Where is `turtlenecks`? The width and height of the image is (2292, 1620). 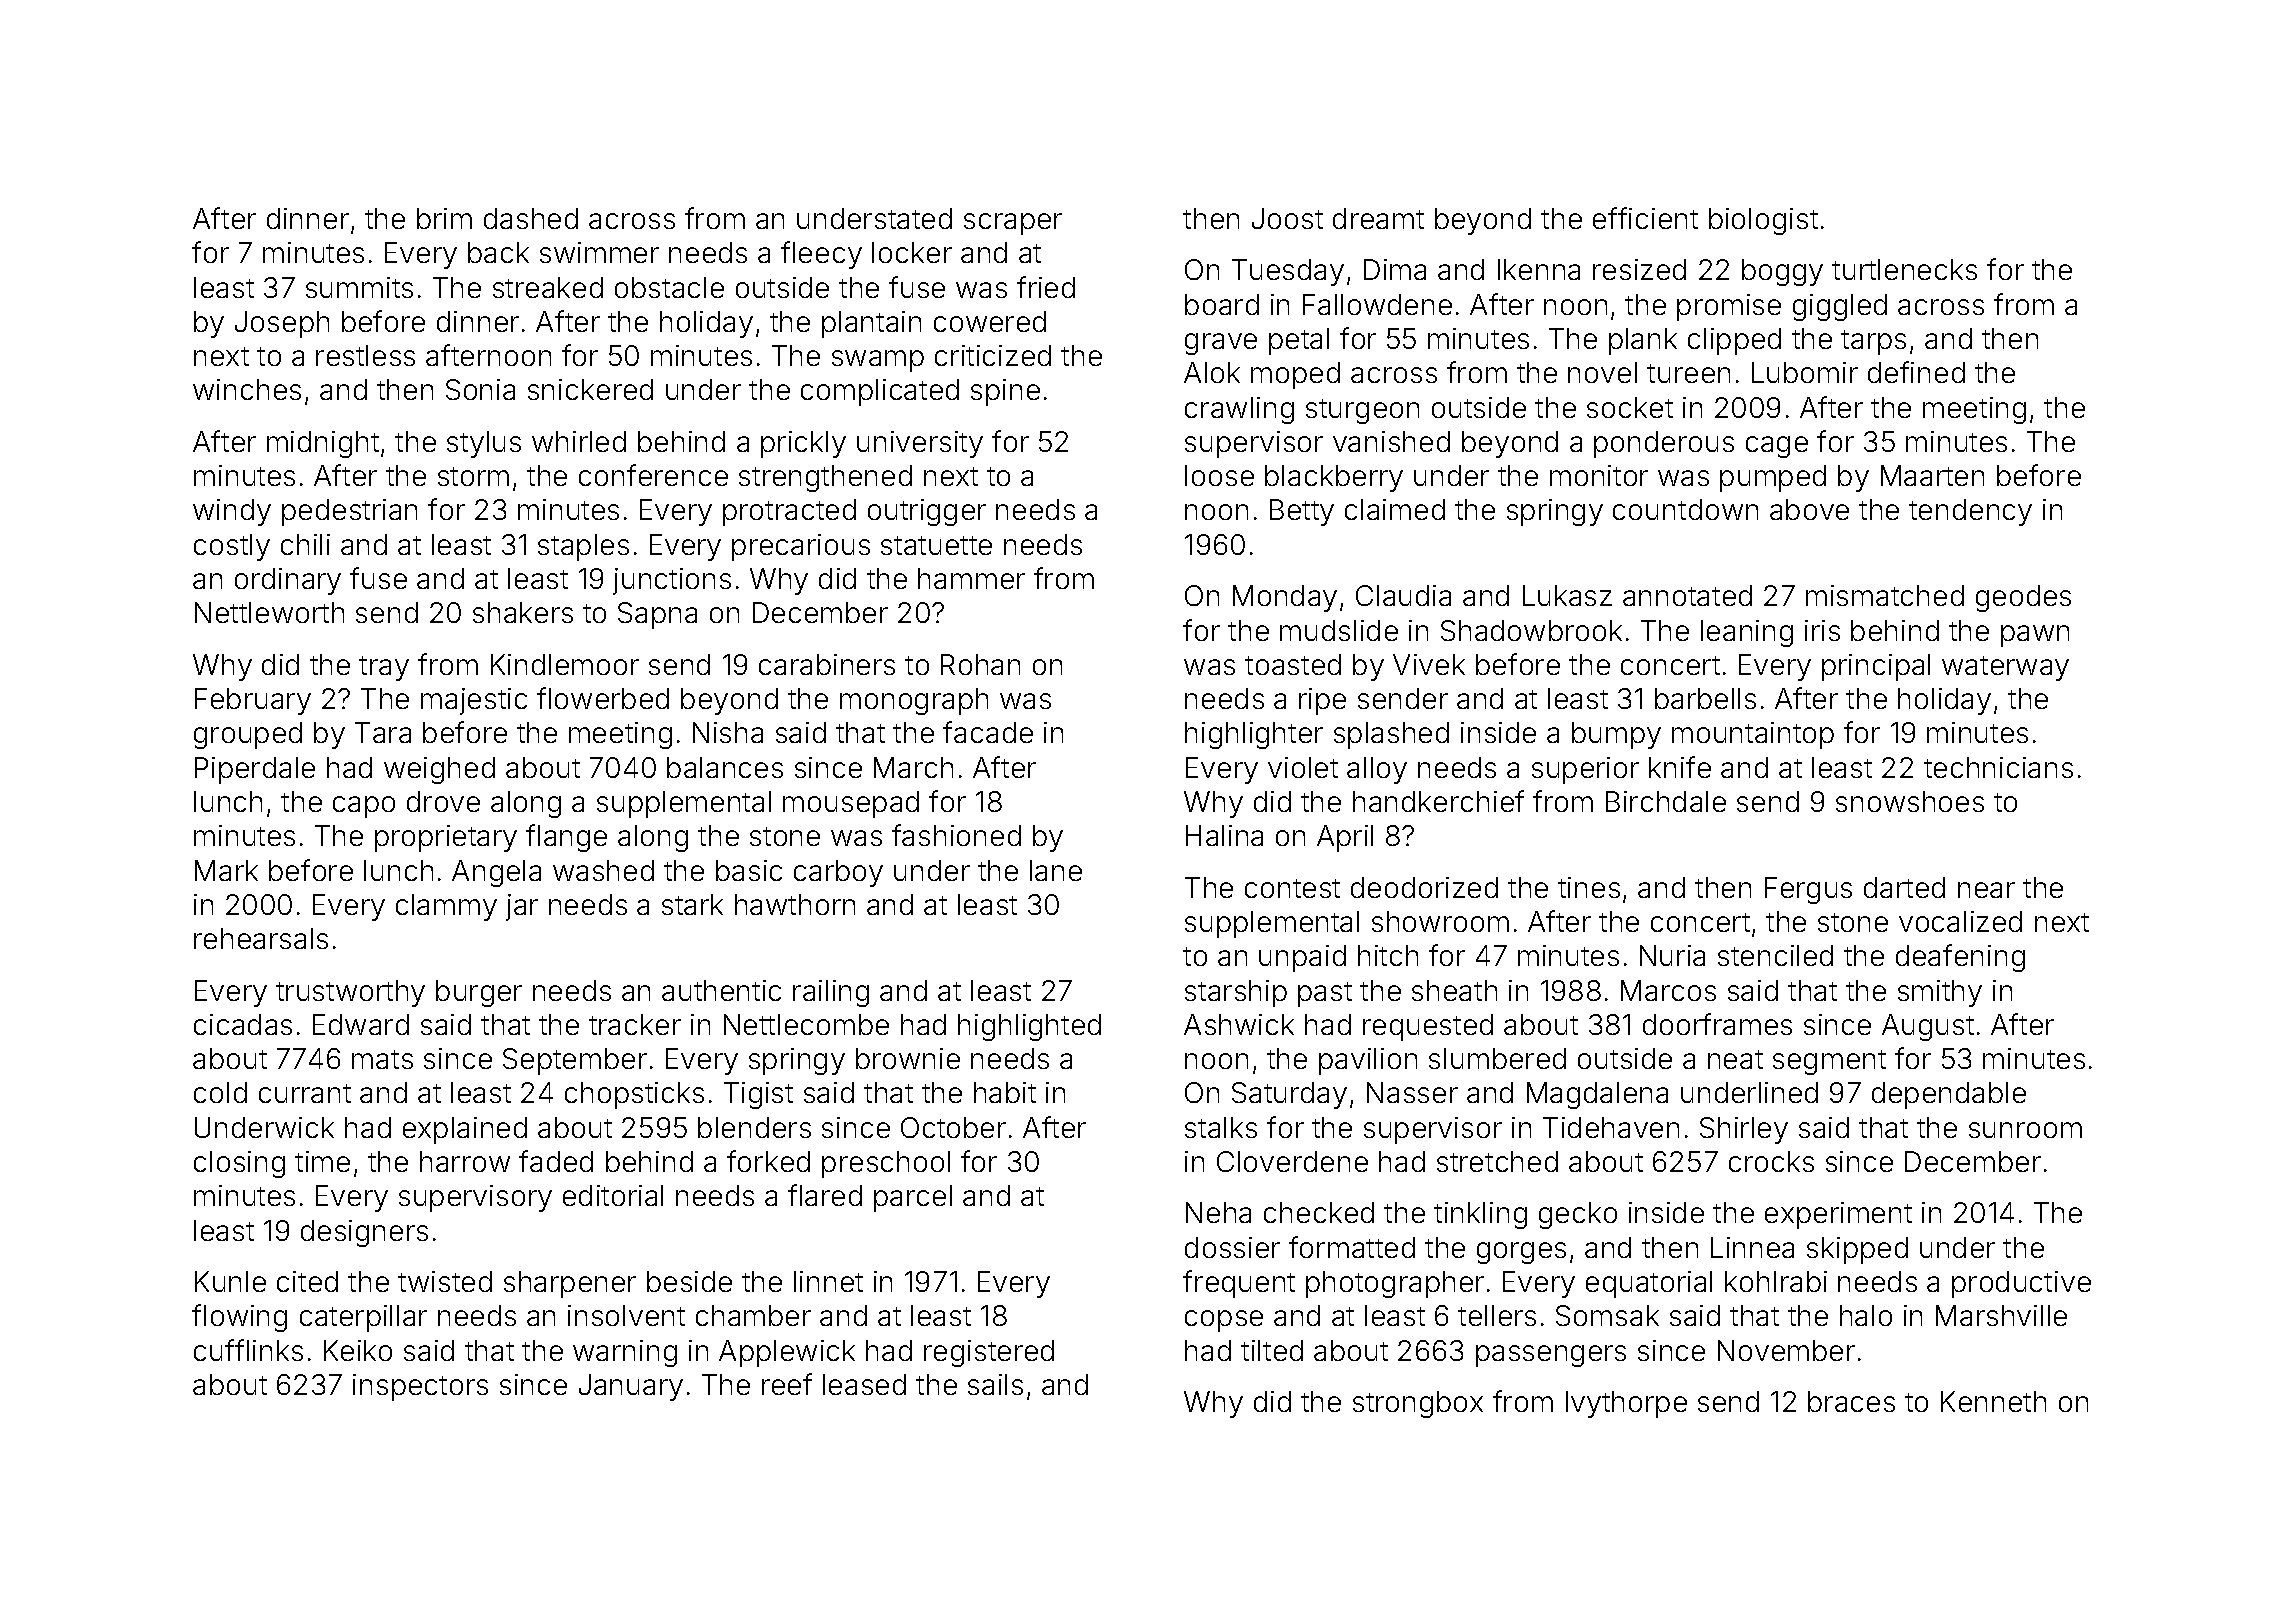
turtlenecks is located at coordinates (1904, 269).
